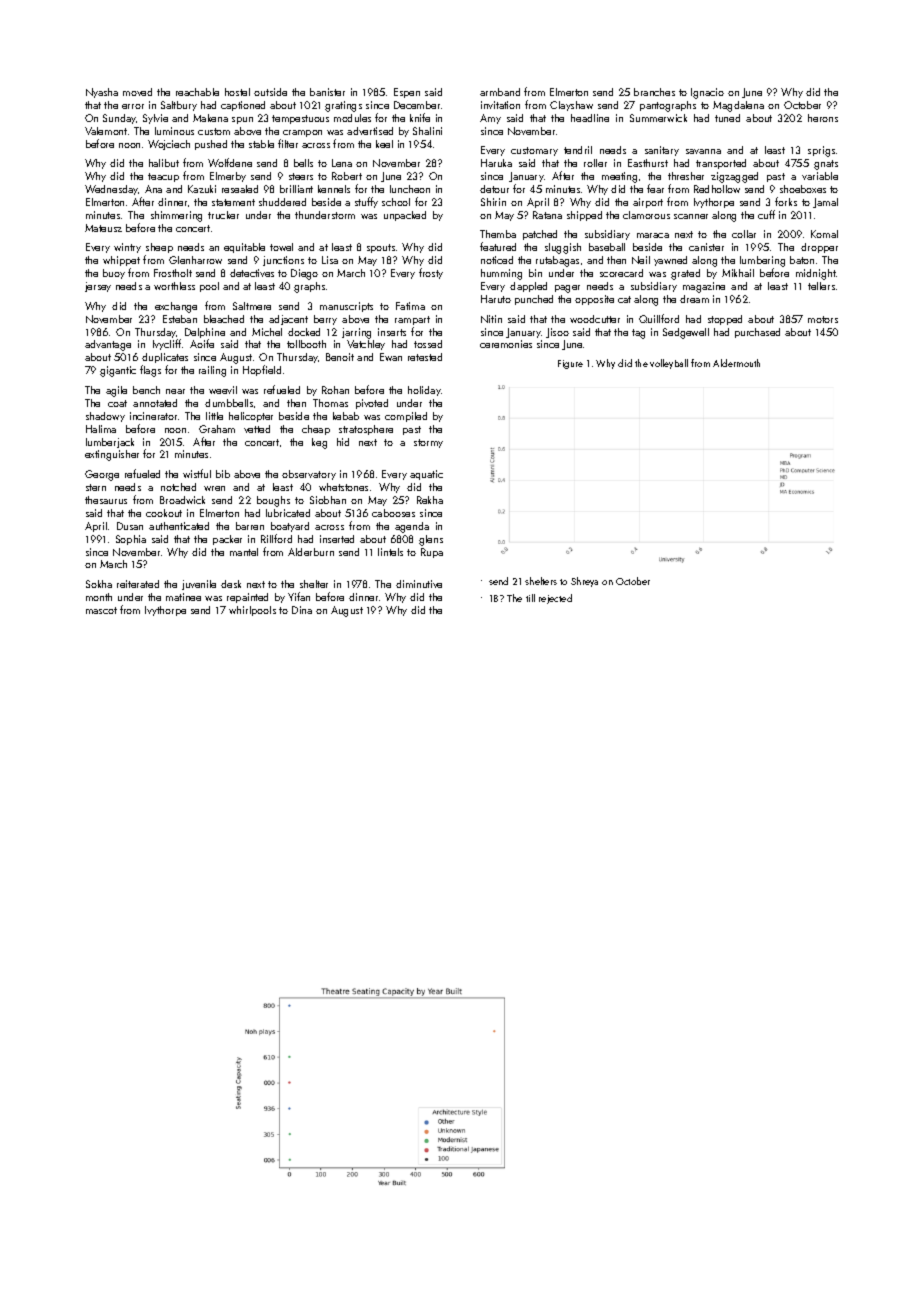 Image resolution: width=924 pixels, height=1308 pixels. What do you see at coordinates (823, 118) in the image?
I see `herons` at bounding box center [823, 118].
